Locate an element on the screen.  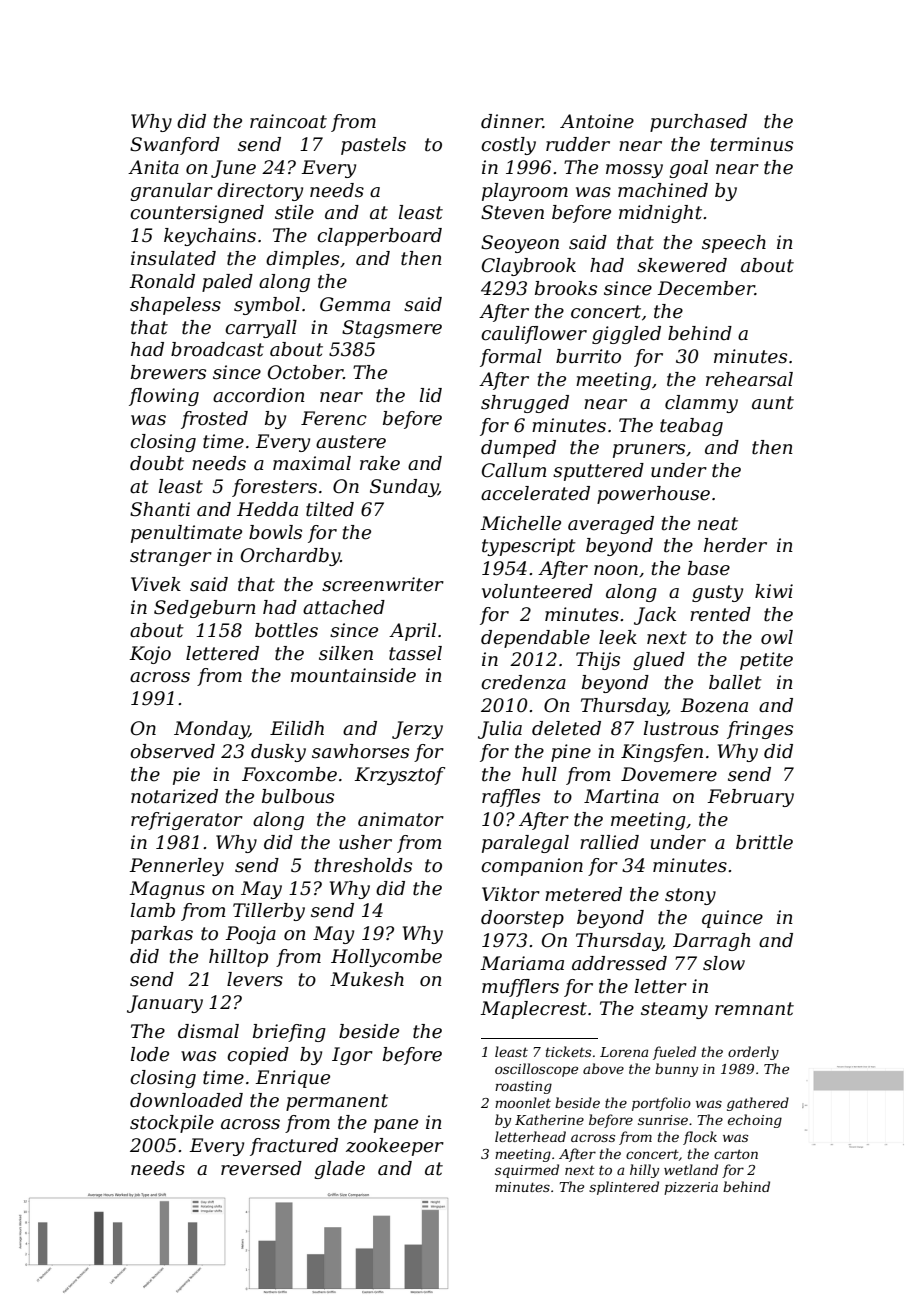
dusky is located at coordinates (278, 753).
